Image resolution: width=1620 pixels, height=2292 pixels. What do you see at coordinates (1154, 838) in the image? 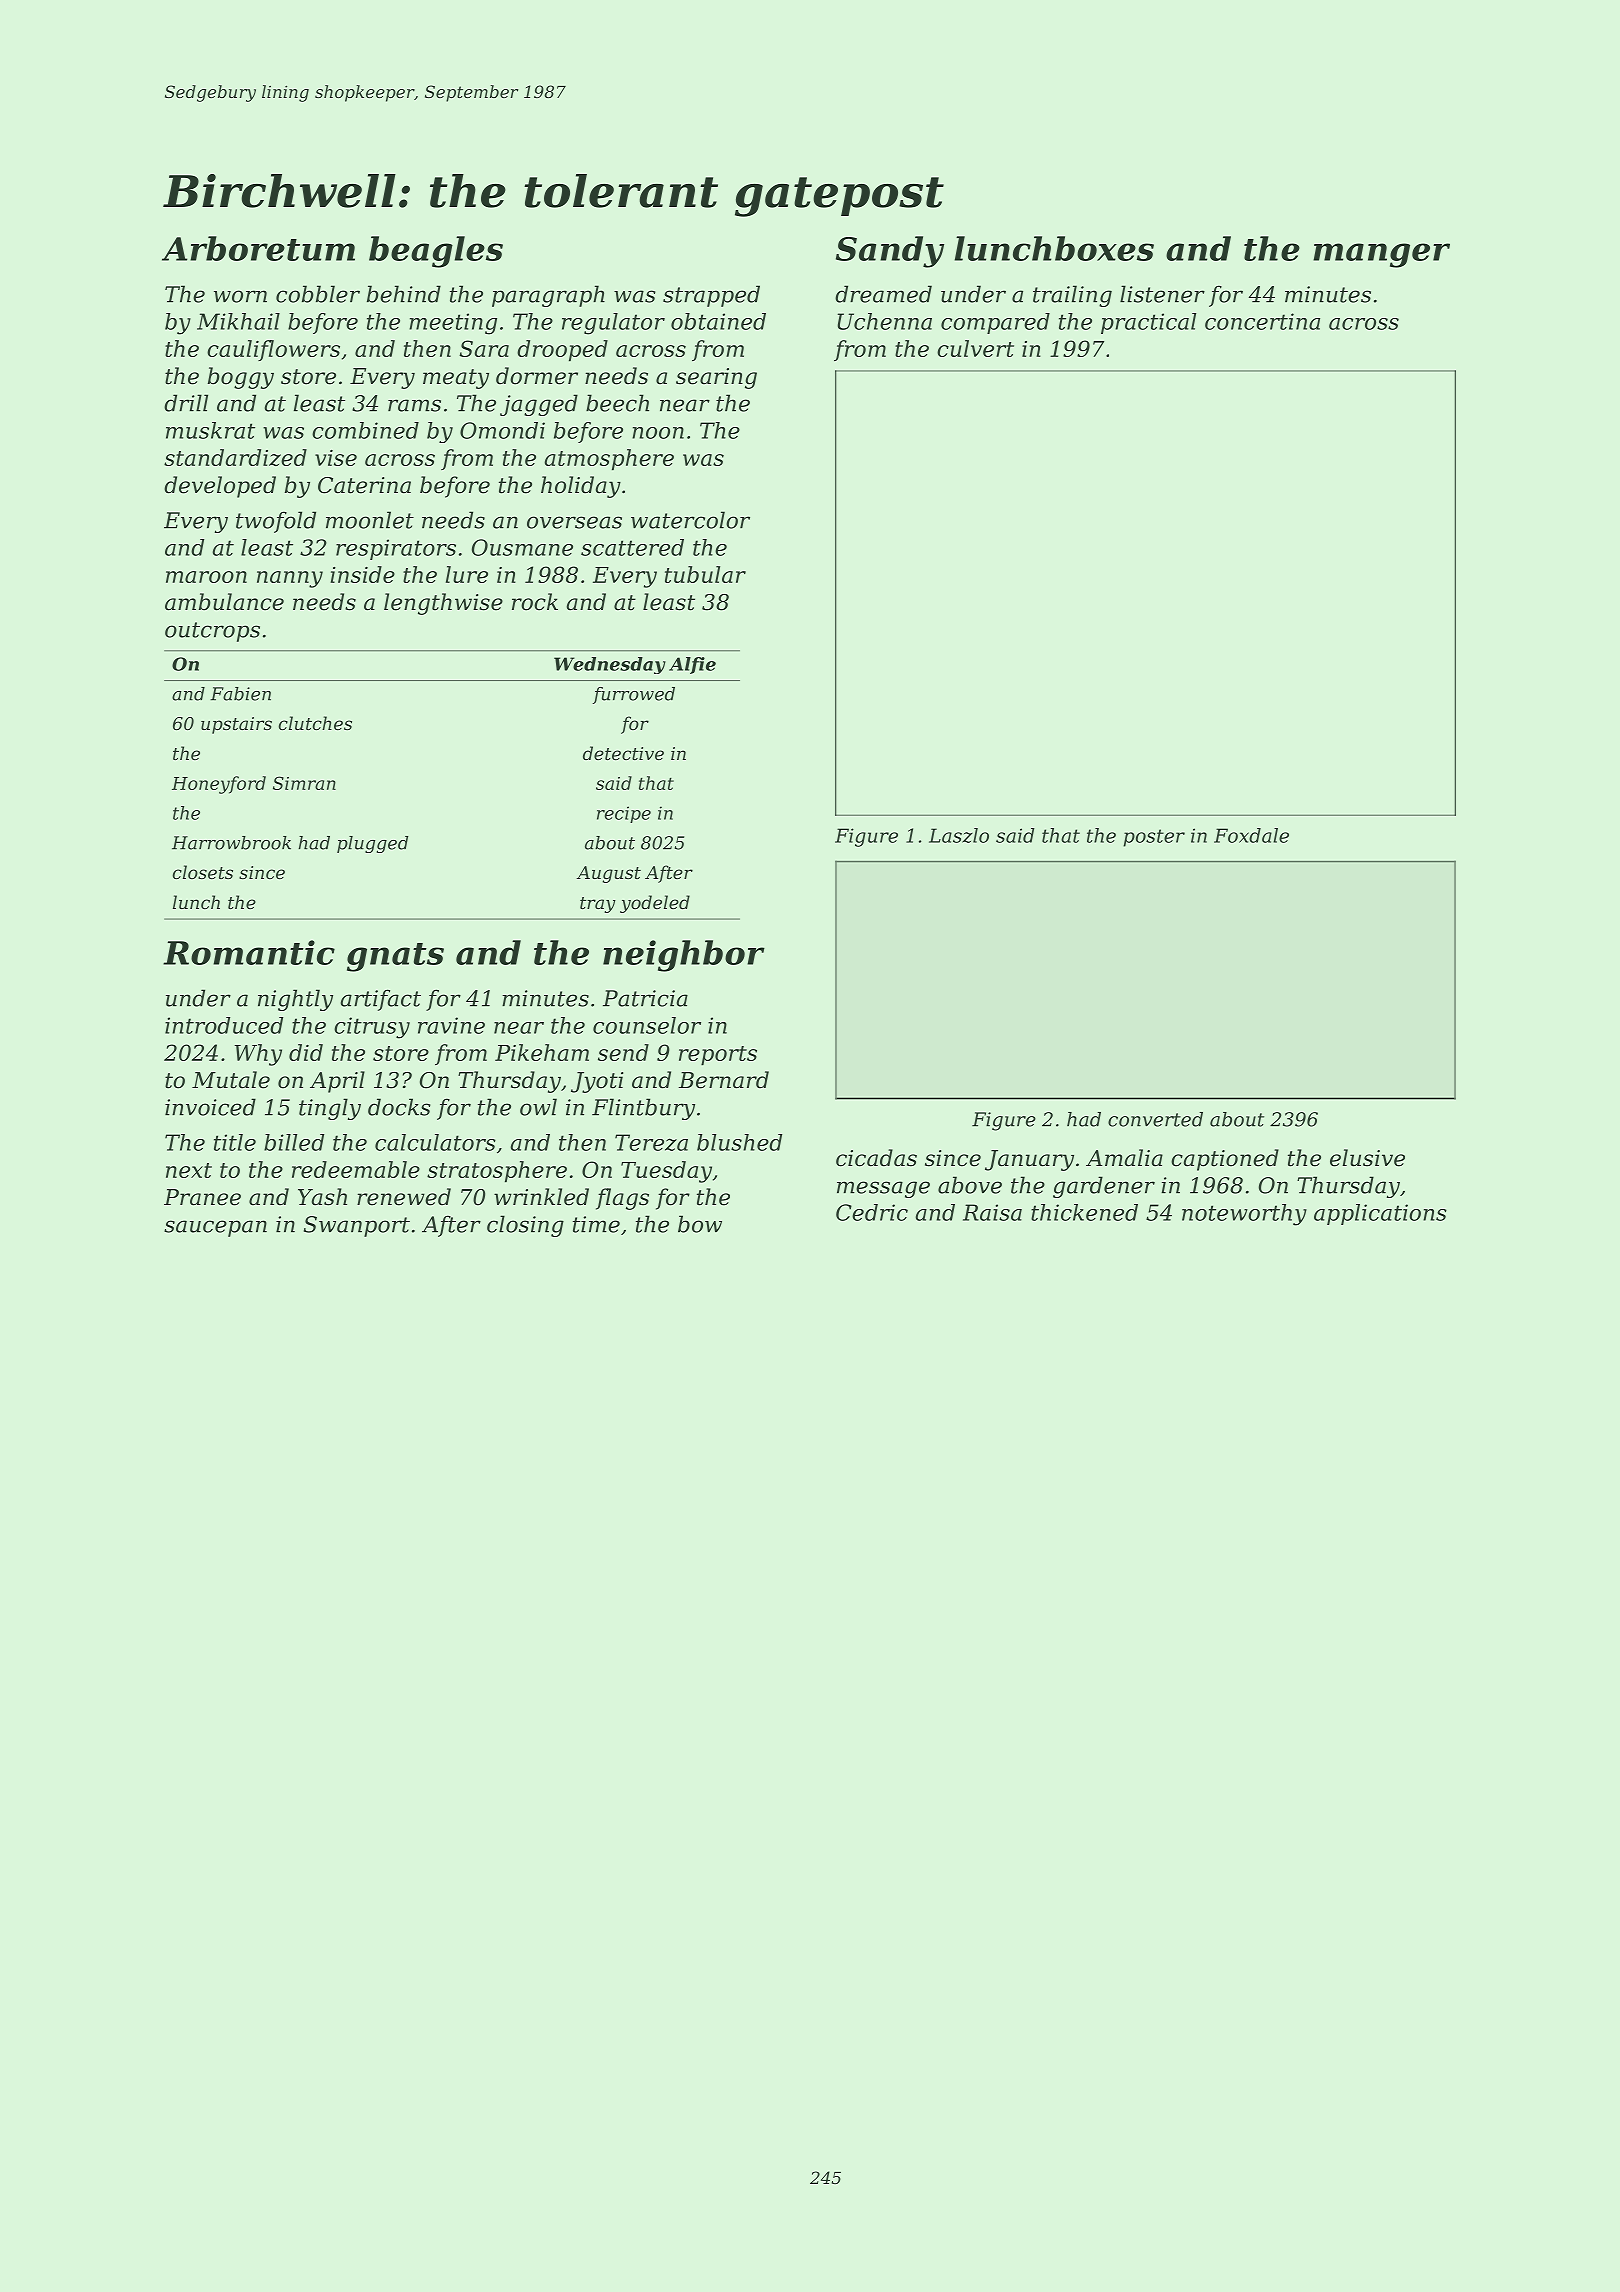
I see `poster` at bounding box center [1154, 838].
